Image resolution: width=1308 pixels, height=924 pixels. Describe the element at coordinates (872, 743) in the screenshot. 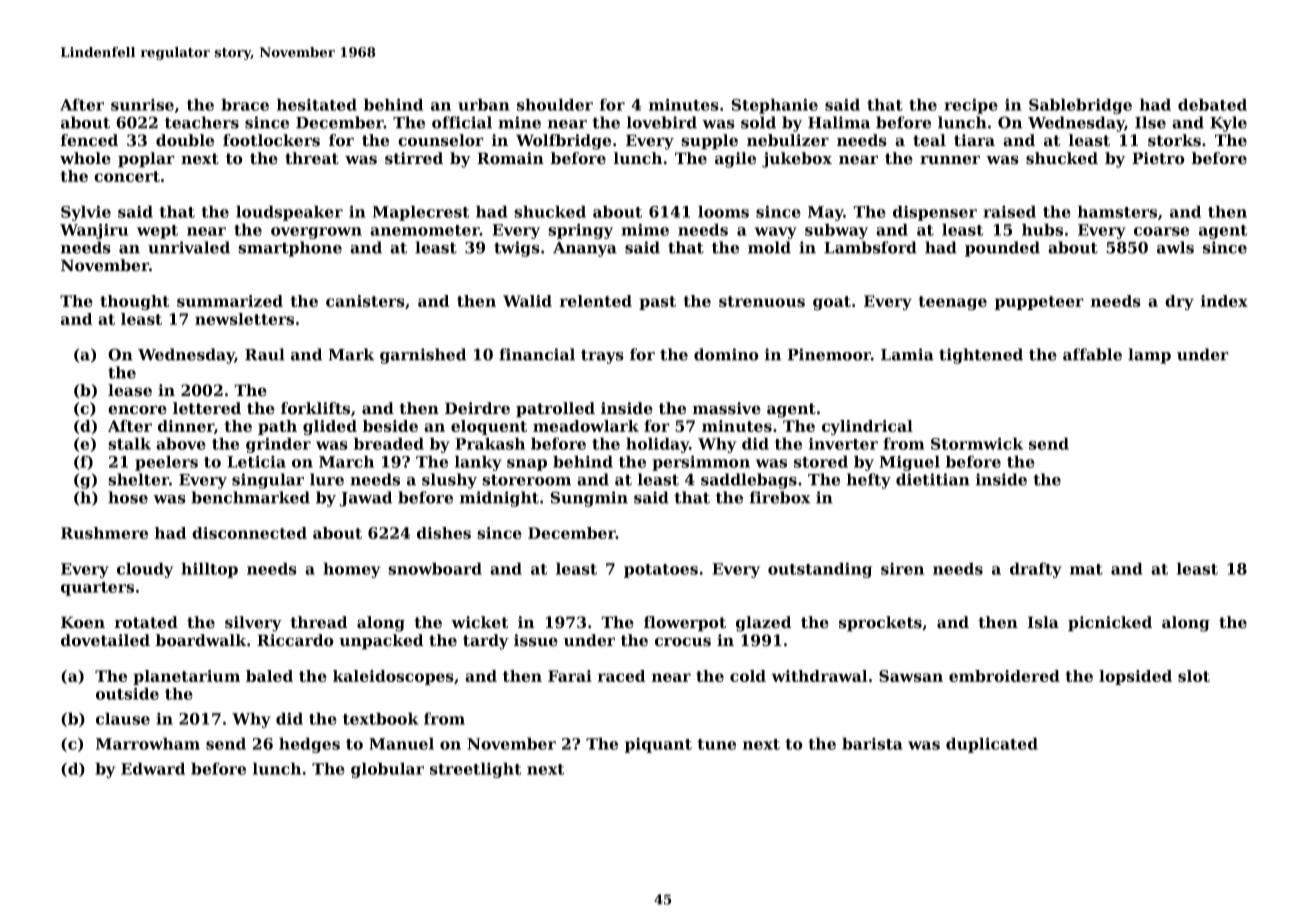

I see `barista` at that location.
